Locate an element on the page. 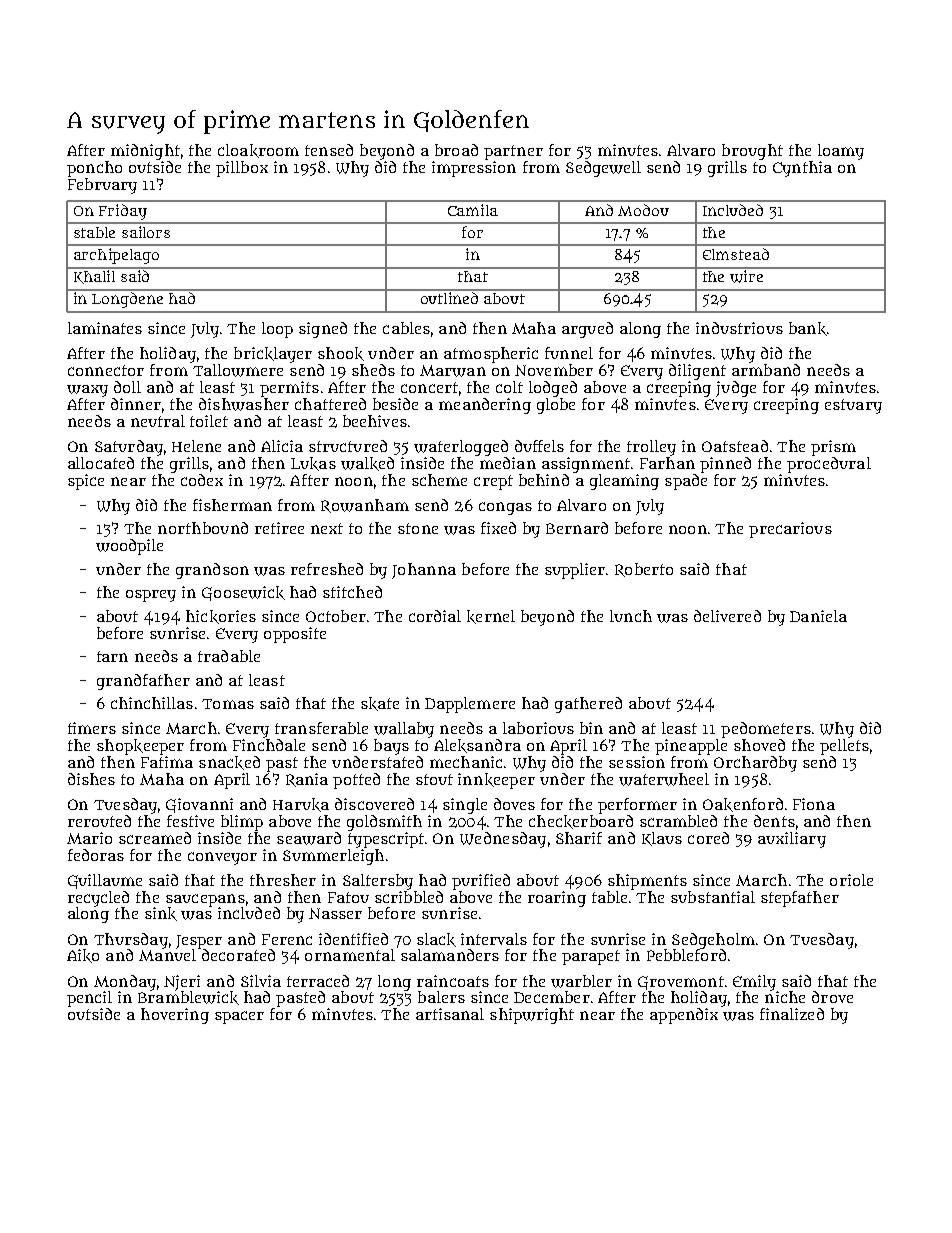 This page has width=952, height=1233. prism is located at coordinates (833, 448).
